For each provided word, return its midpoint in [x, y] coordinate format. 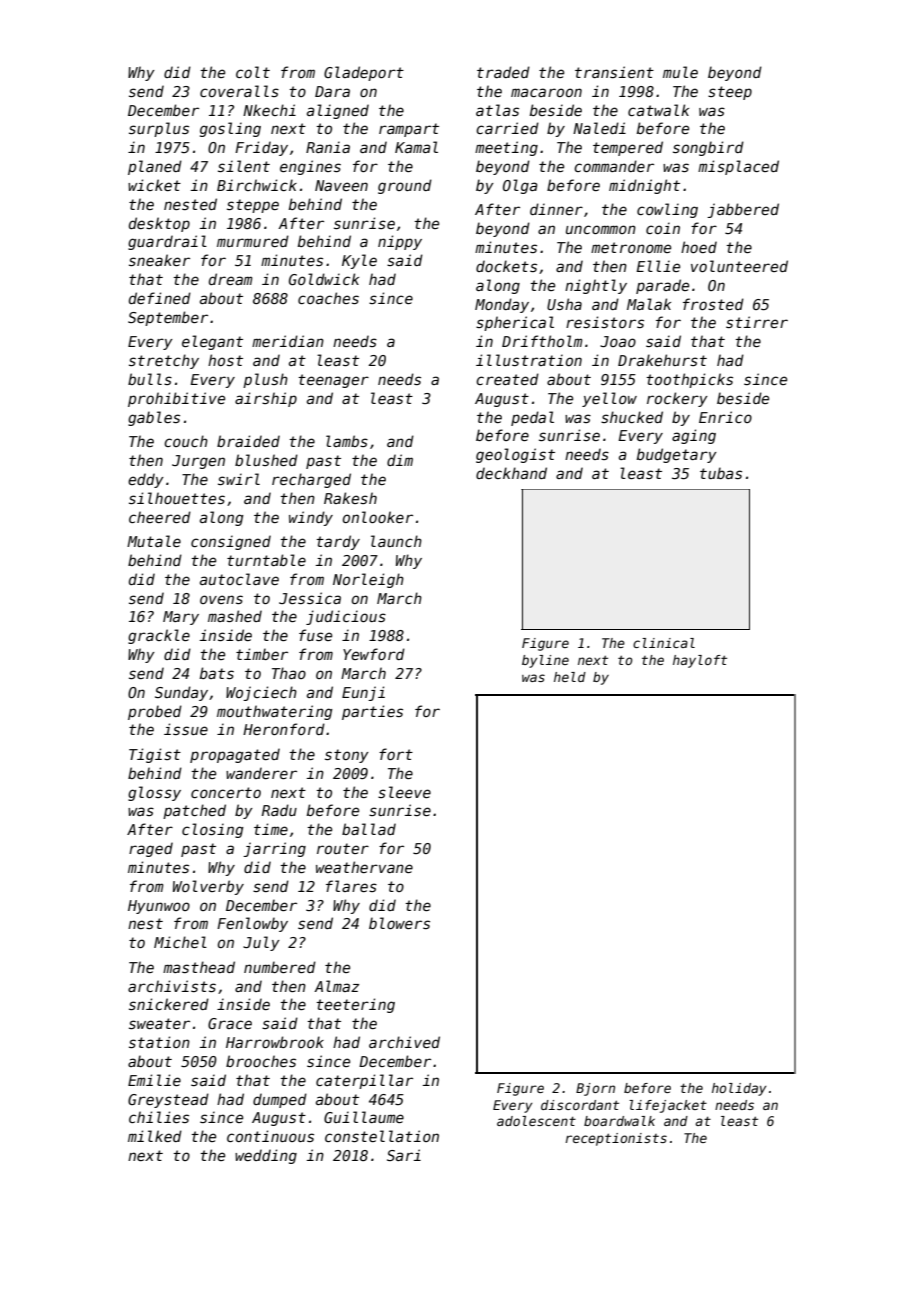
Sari [404, 1155]
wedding [266, 1156]
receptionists [616, 1139]
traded [503, 72]
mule [680, 72]
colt [253, 72]
